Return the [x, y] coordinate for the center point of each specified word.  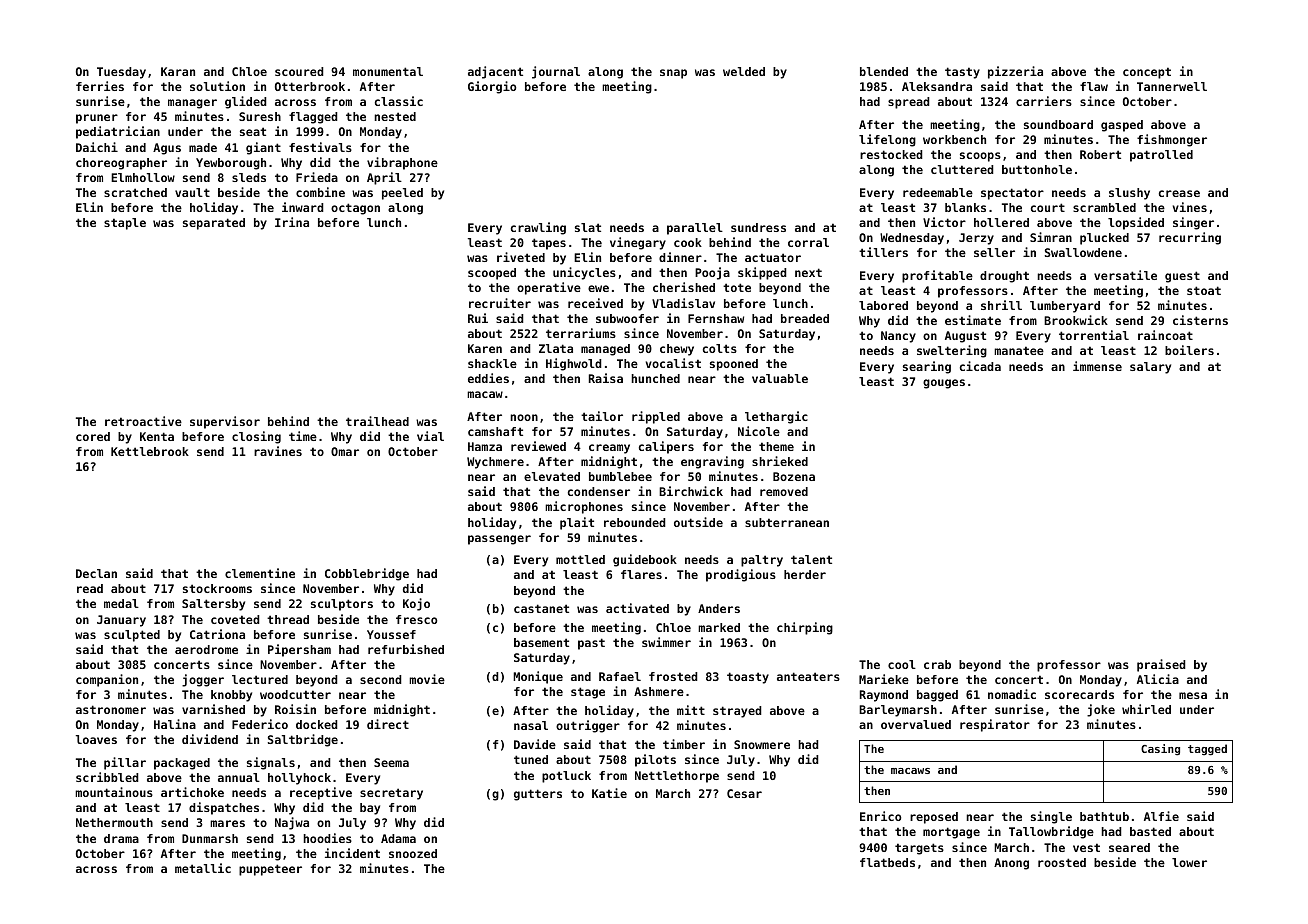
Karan [178, 71]
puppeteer [270, 870]
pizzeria [1015, 72]
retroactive [143, 421]
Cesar [744, 793]
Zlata [556, 348]
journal [556, 72]
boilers [1189, 350]
